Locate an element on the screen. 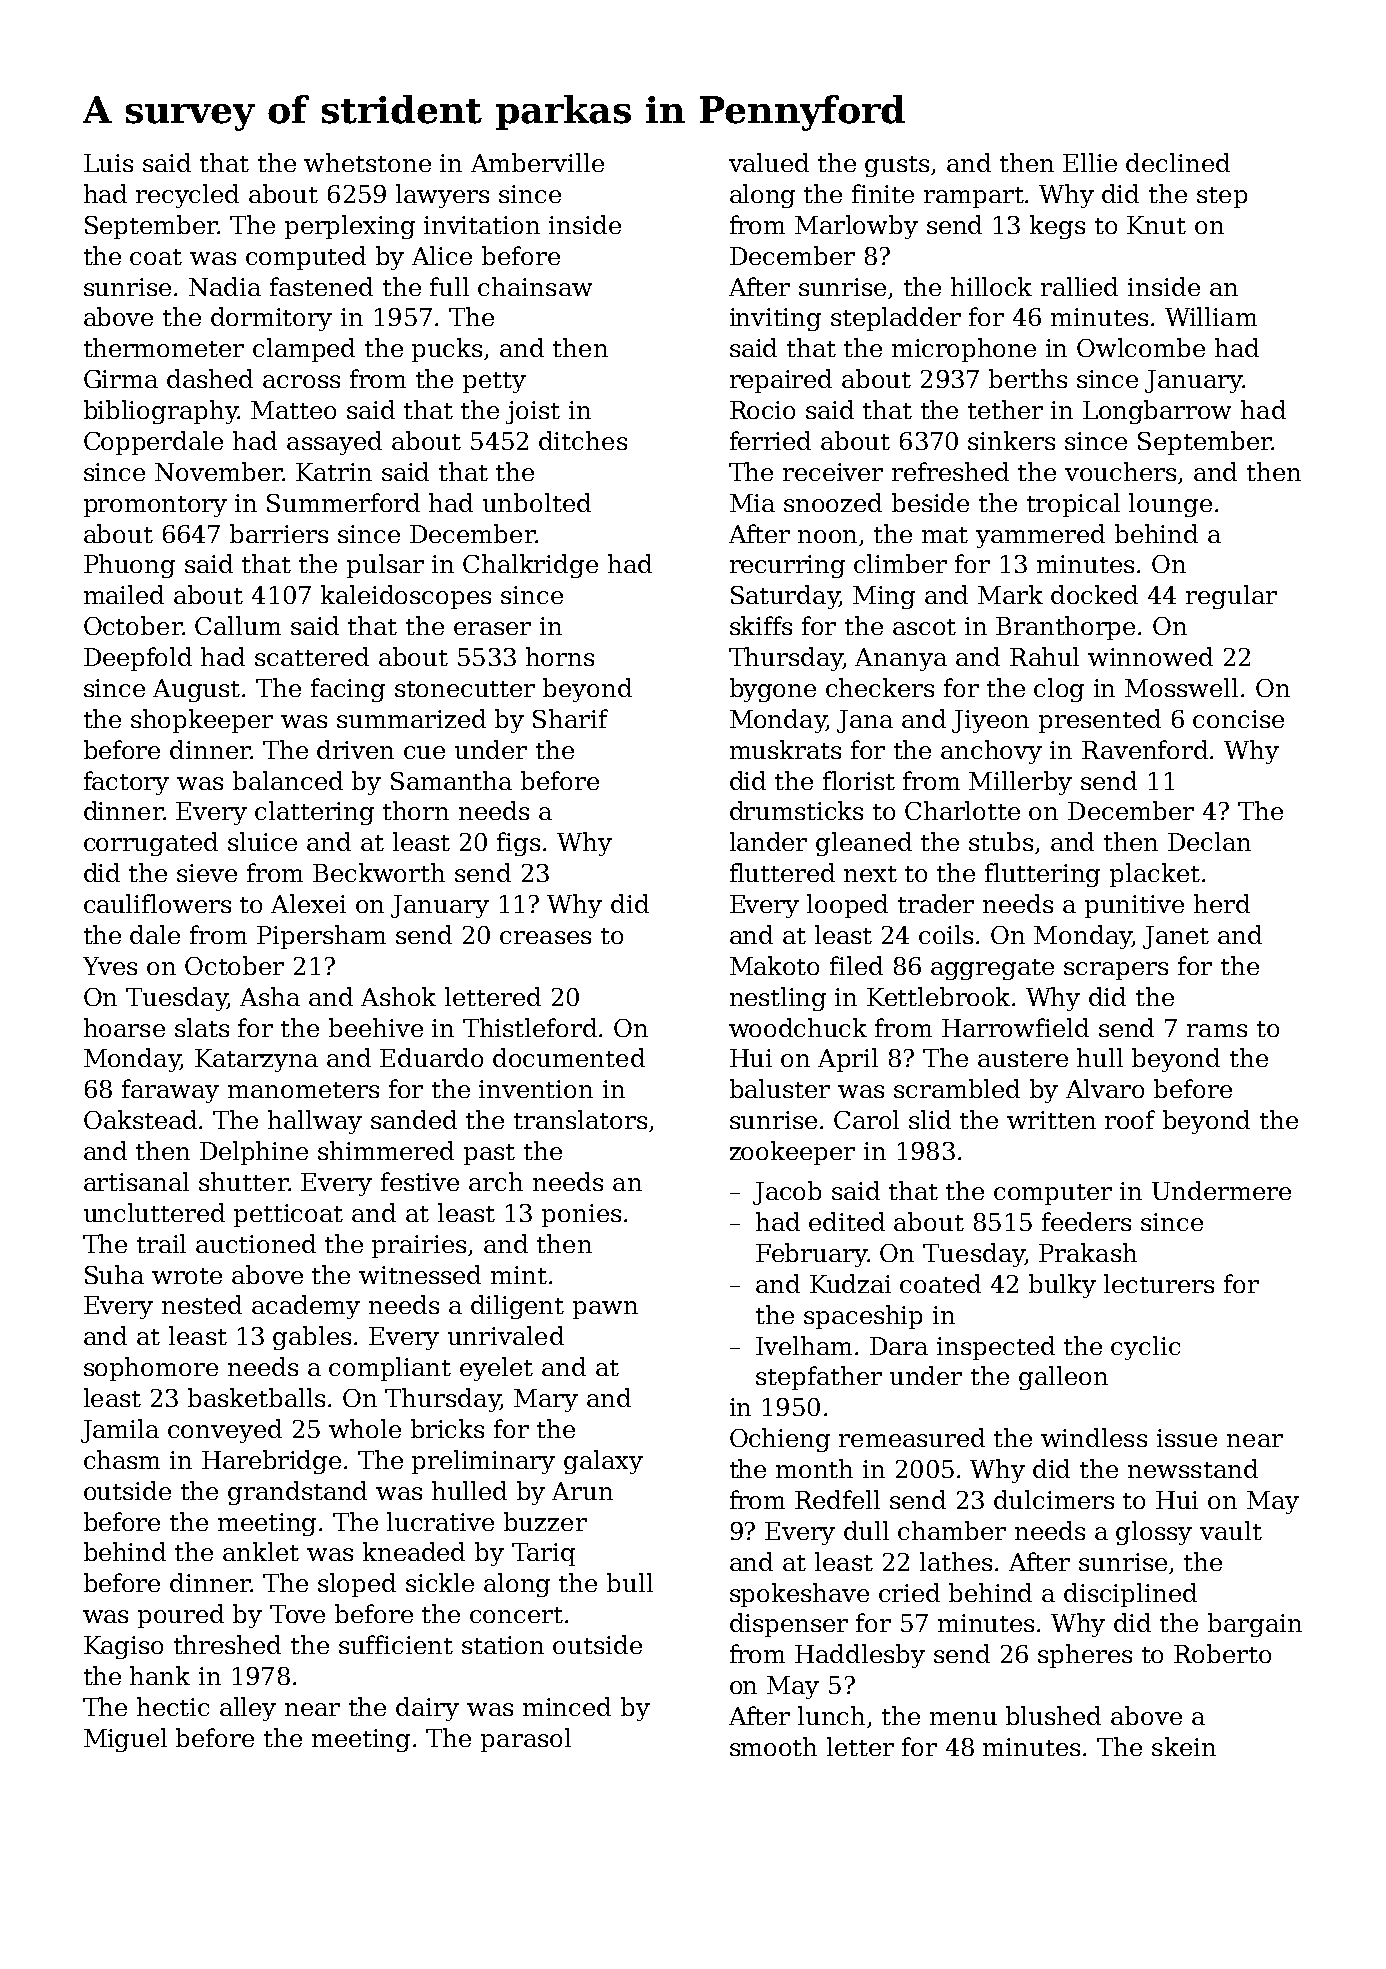  smooth is located at coordinates (773, 1746).
